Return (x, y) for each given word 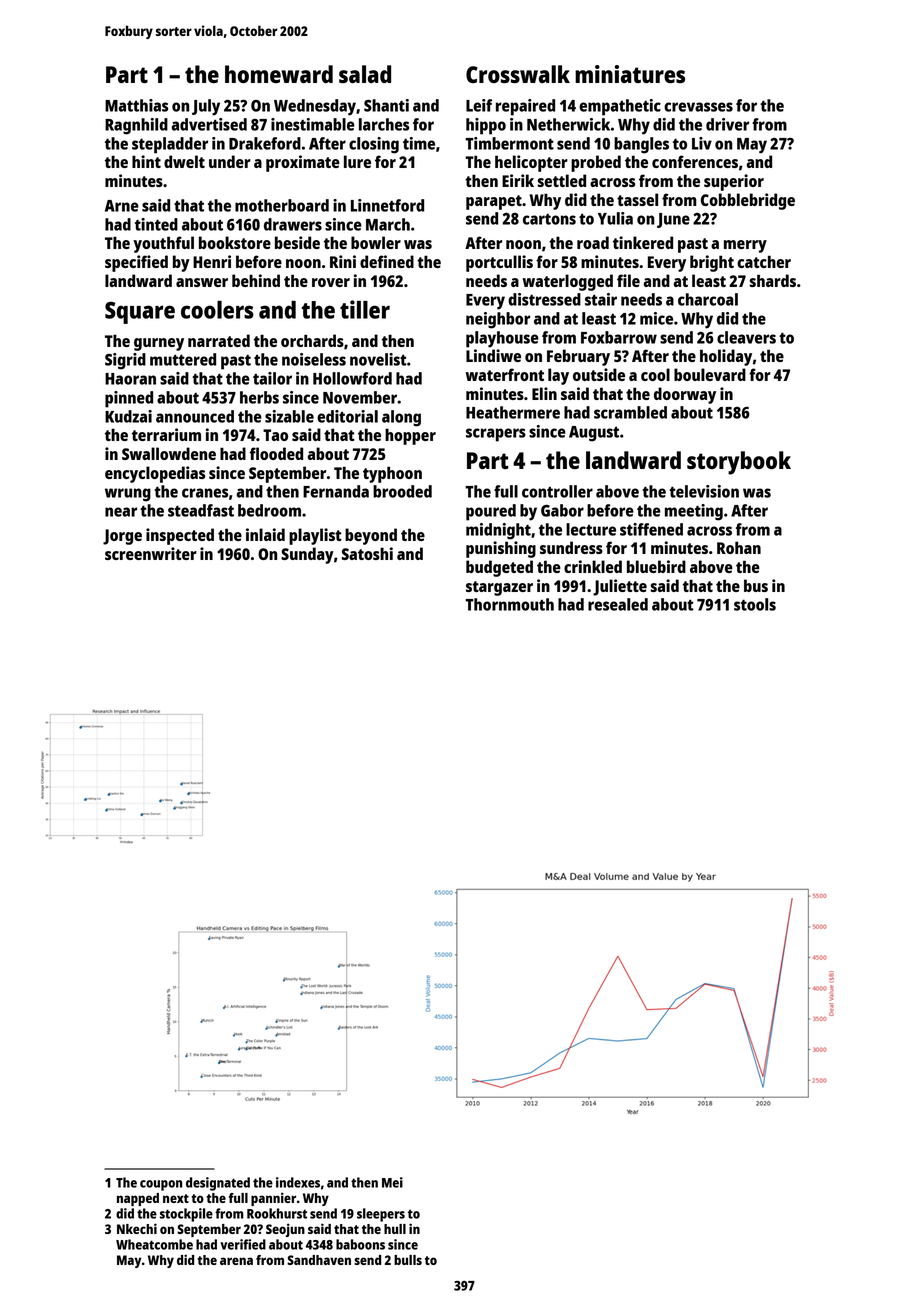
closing (374, 145)
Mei (392, 1182)
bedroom (269, 510)
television (704, 491)
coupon (161, 1185)
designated (218, 1184)
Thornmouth (509, 604)
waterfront (504, 374)
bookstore (235, 242)
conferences (695, 161)
